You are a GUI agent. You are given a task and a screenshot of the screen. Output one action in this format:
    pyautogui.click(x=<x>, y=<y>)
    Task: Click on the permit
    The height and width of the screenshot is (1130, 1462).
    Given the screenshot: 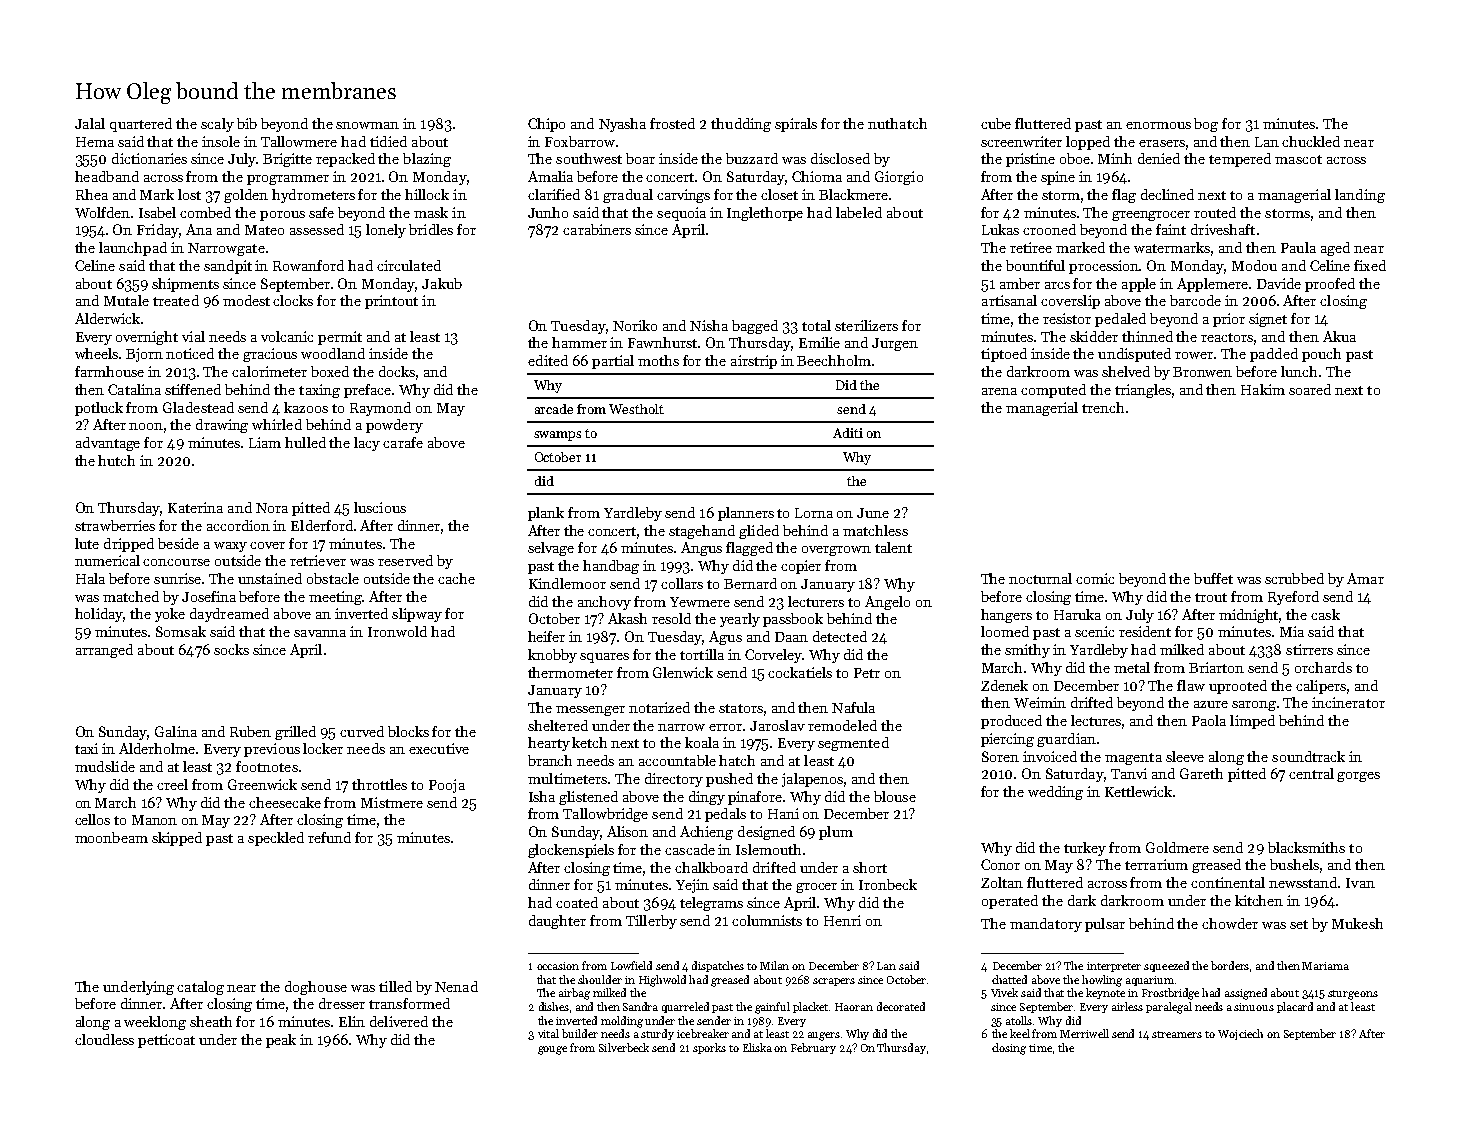 What is the action you would take?
    pyautogui.click(x=340, y=338)
